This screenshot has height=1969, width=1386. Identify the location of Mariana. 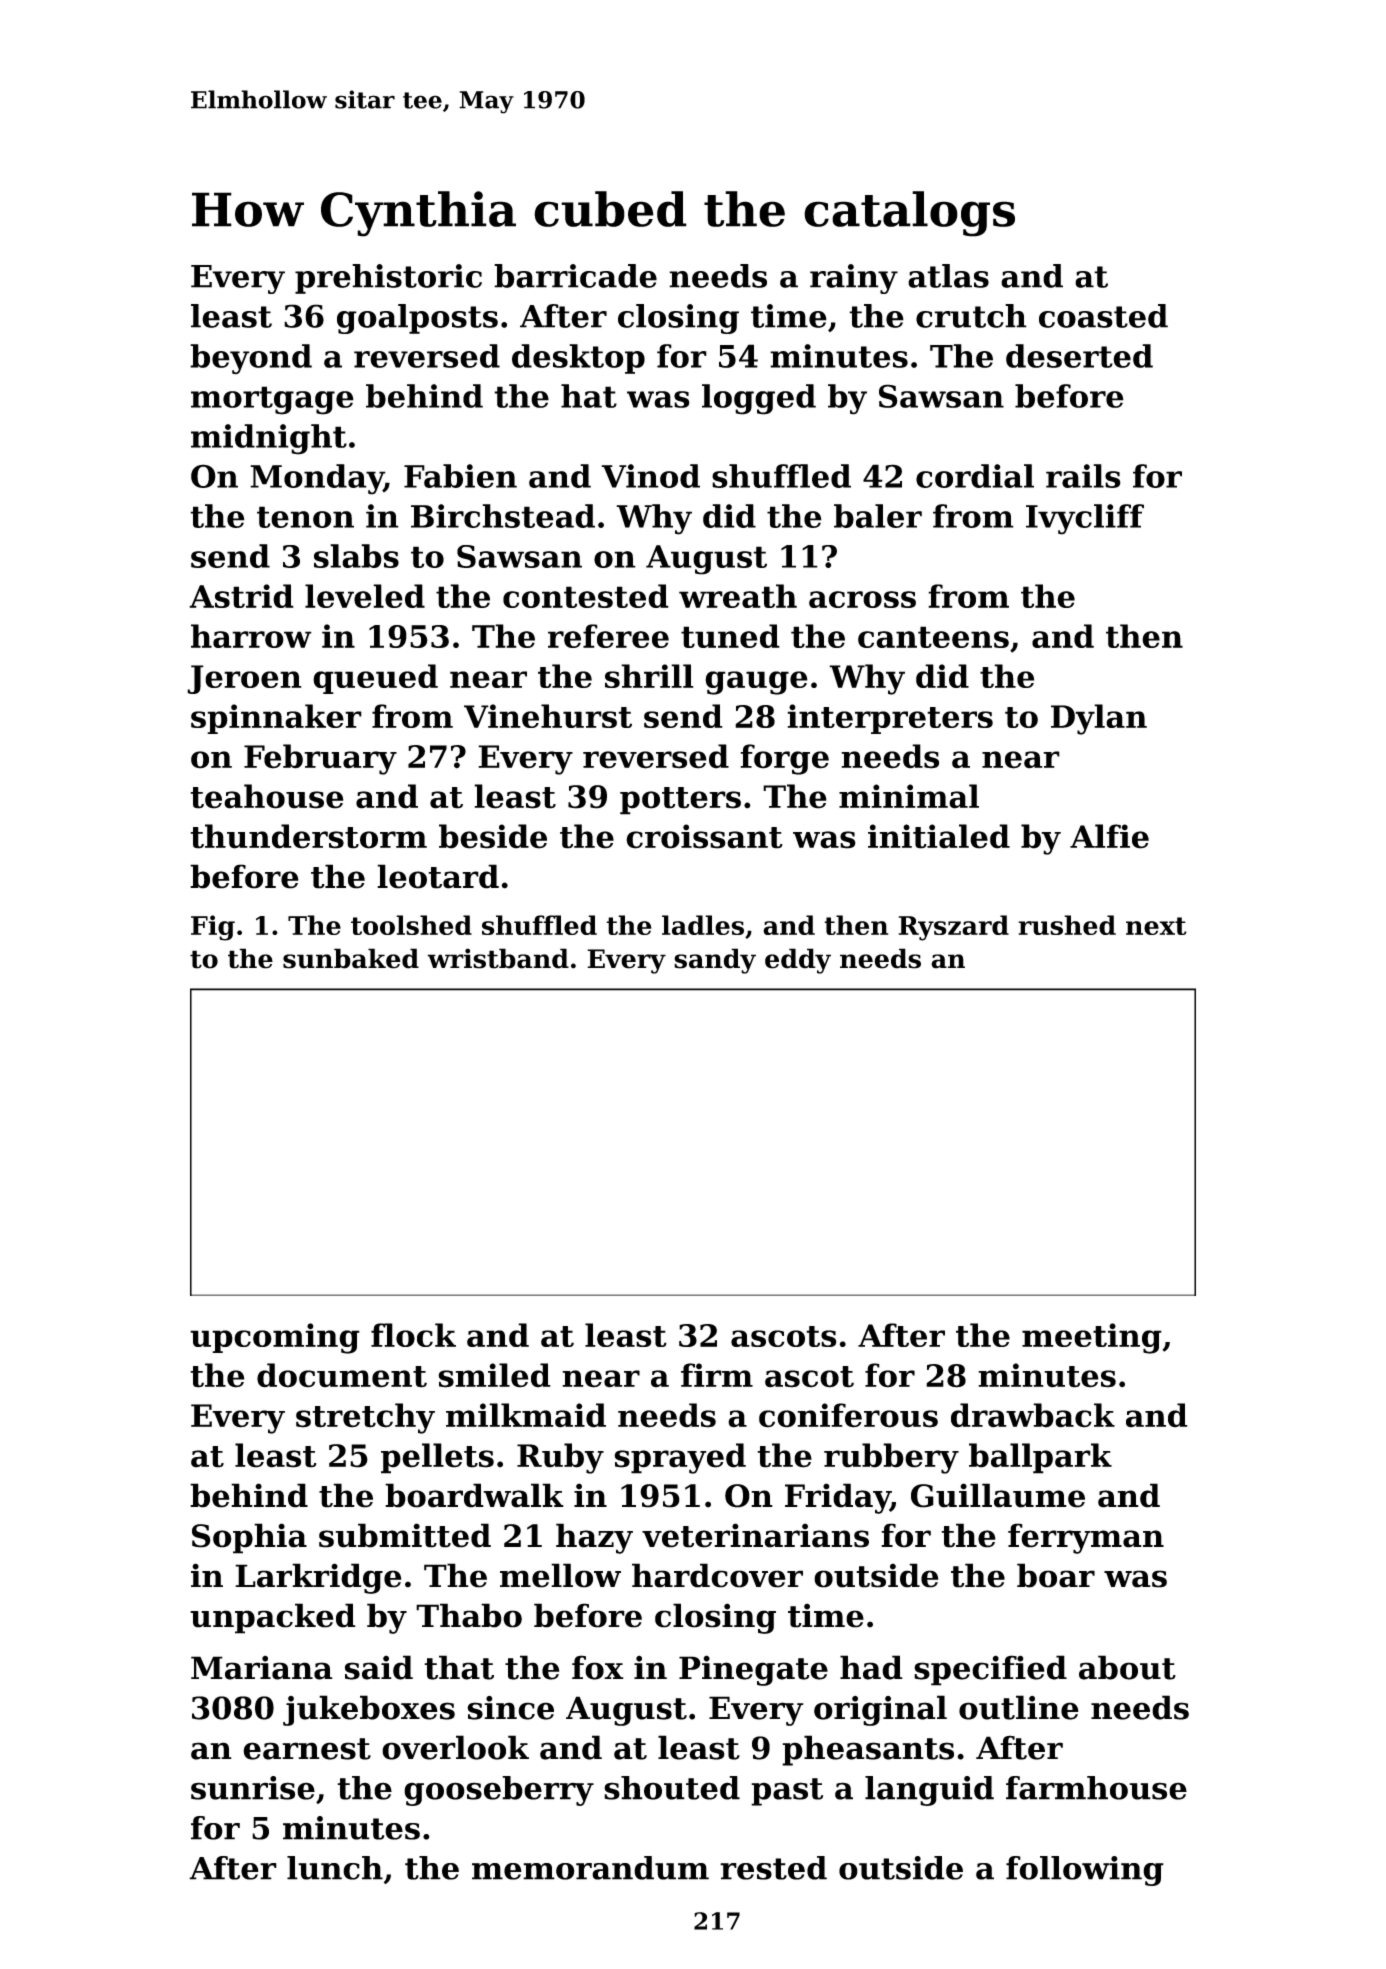
(262, 1667).
